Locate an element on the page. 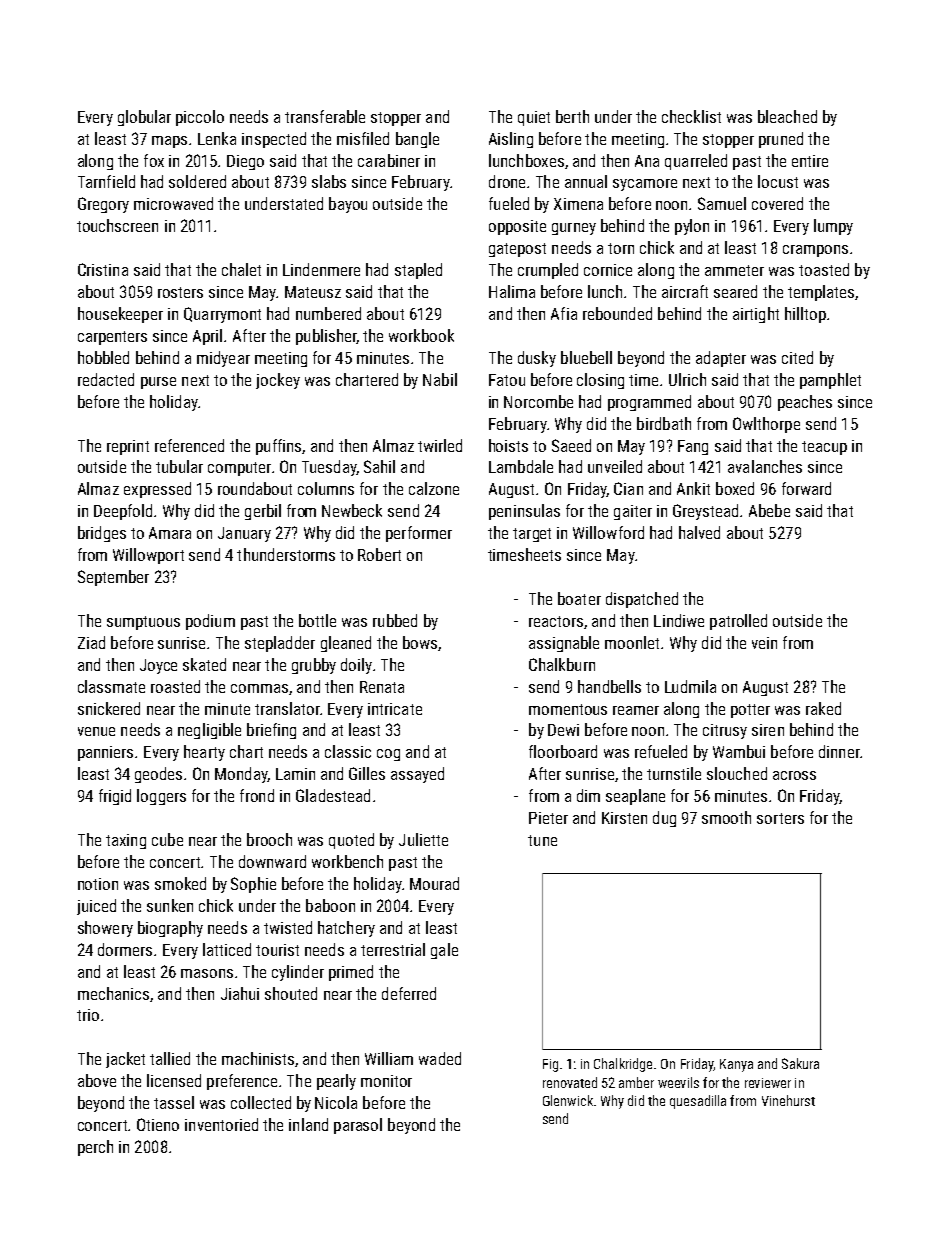  reactors is located at coordinates (556, 621).
